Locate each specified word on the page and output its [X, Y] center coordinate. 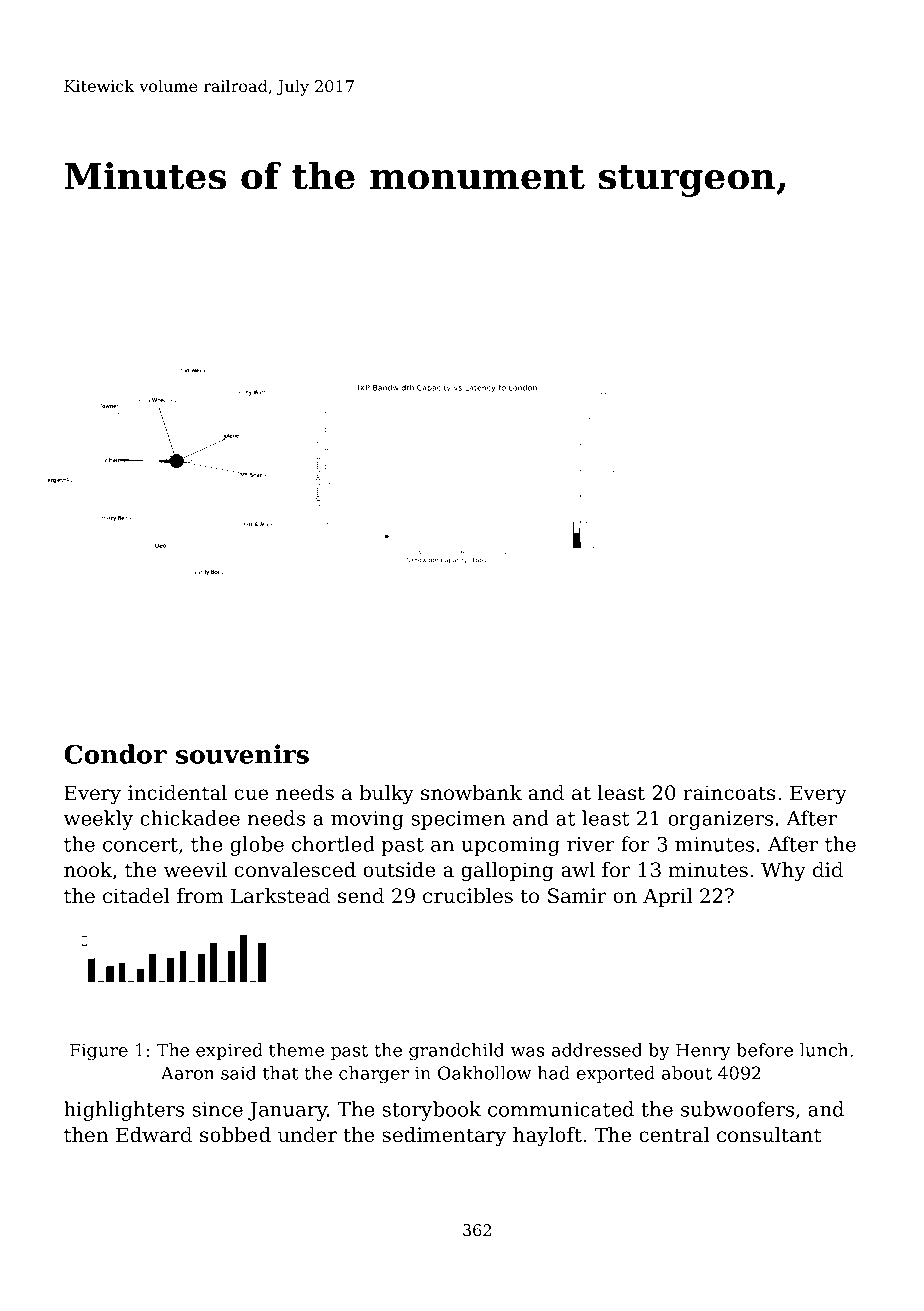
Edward [154, 1135]
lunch [824, 1050]
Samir [577, 896]
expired [229, 1051]
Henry [703, 1052]
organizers [720, 820]
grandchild [456, 1052]
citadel [136, 896]
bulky [386, 795]
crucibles [468, 896]
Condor [115, 754]
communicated [561, 1109]
